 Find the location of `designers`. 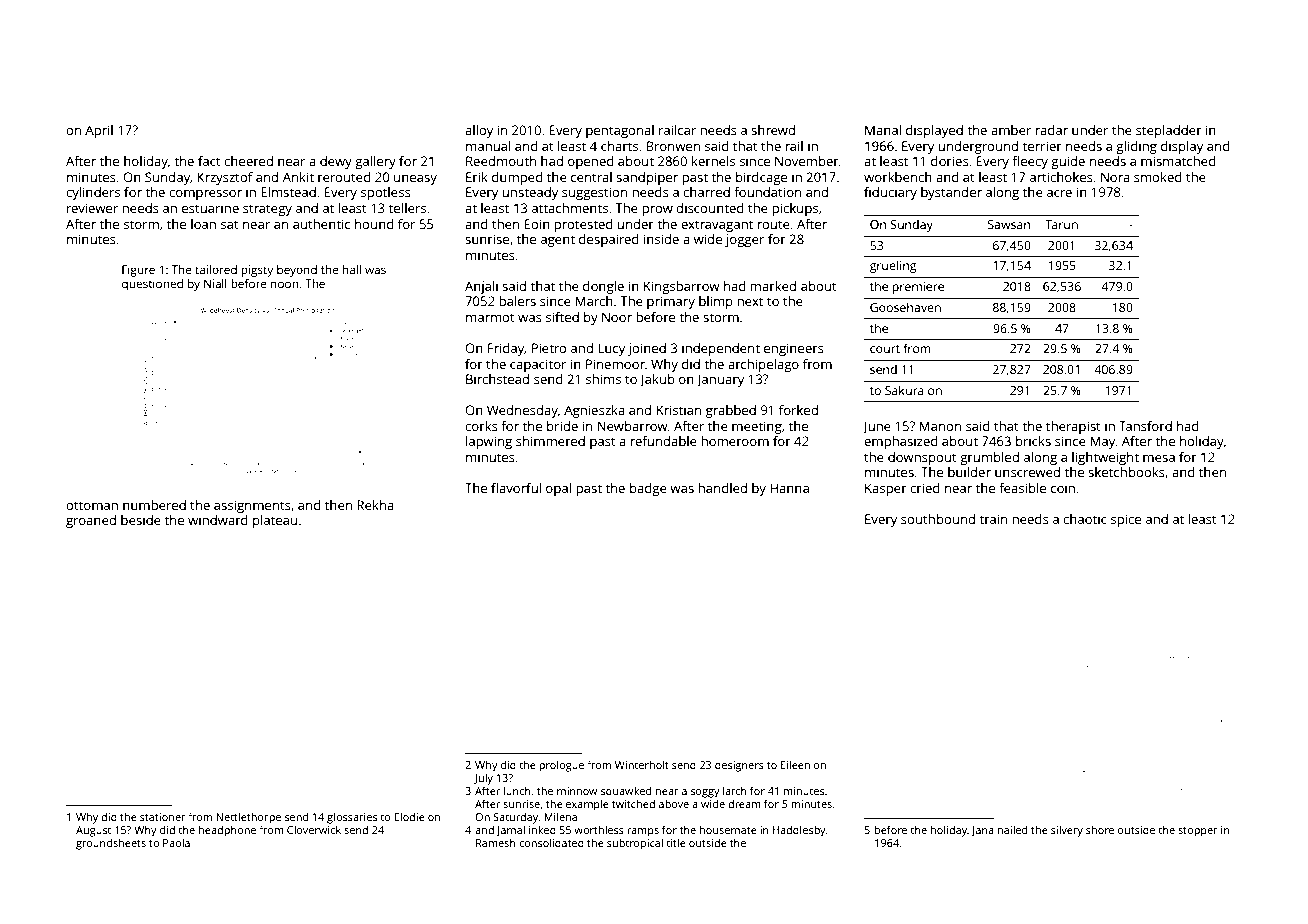

designers is located at coordinates (739, 766).
